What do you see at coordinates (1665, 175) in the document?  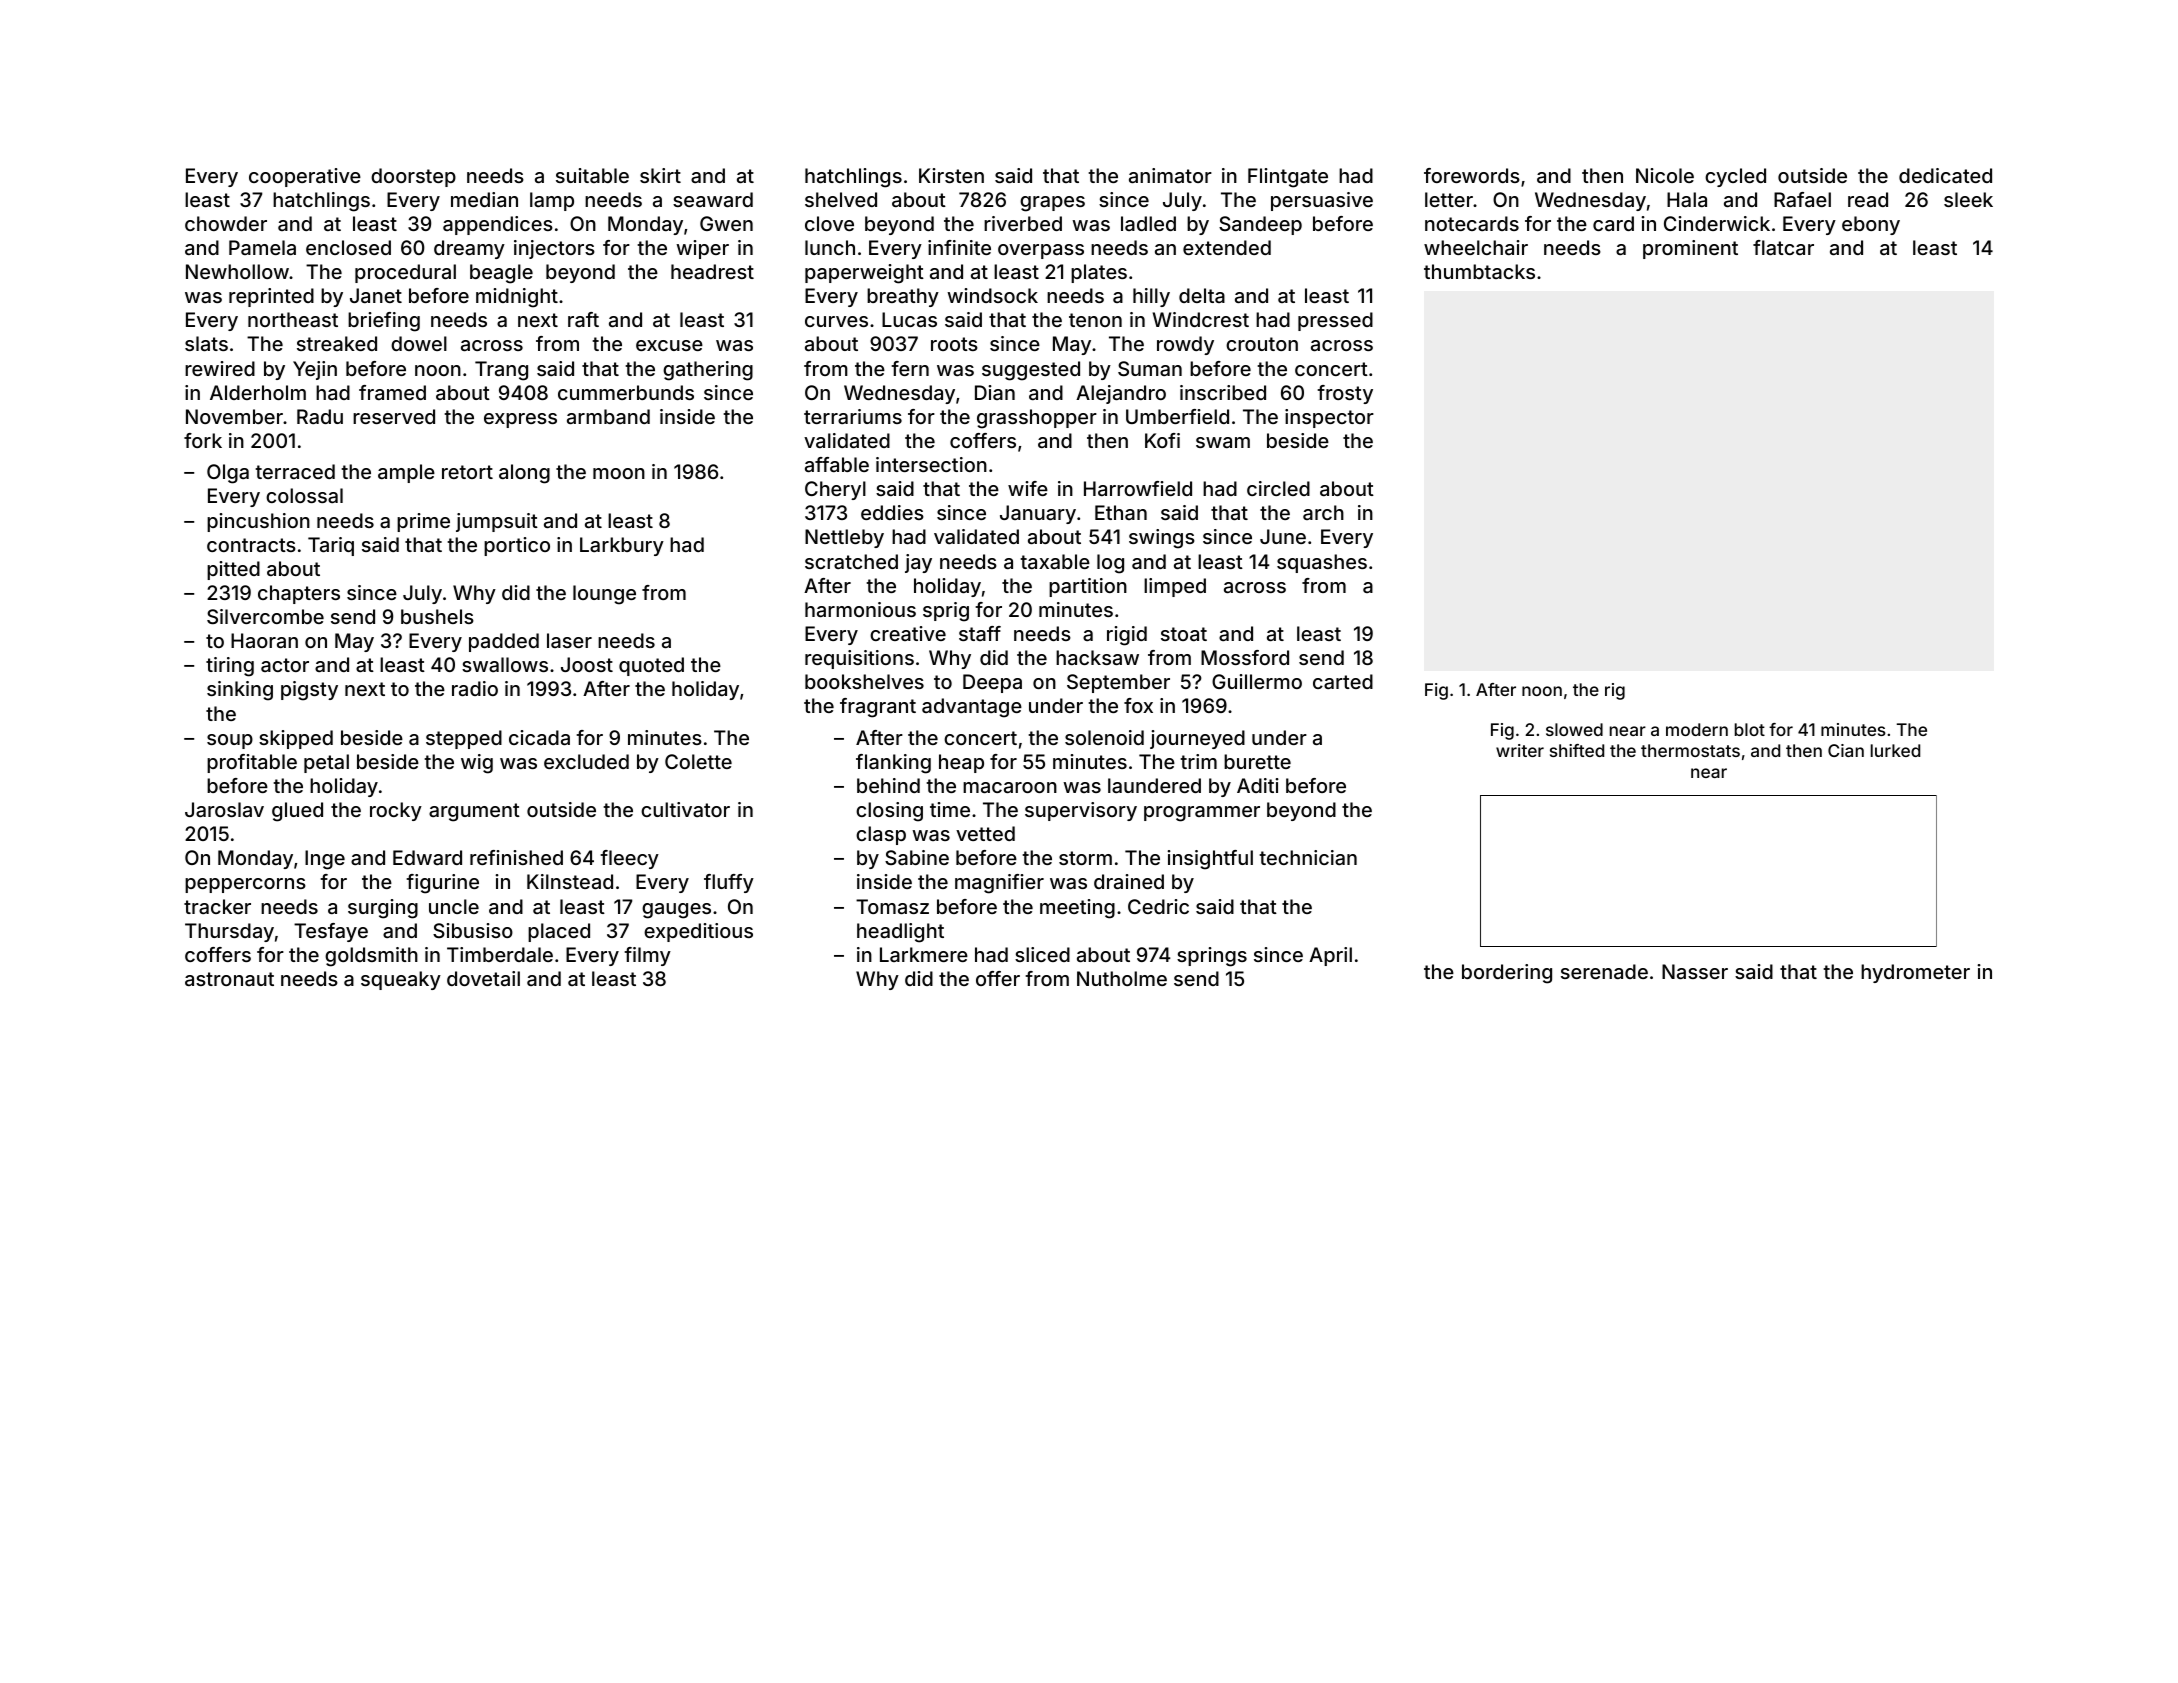 I see `Nicole` at bounding box center [1665, 175].
